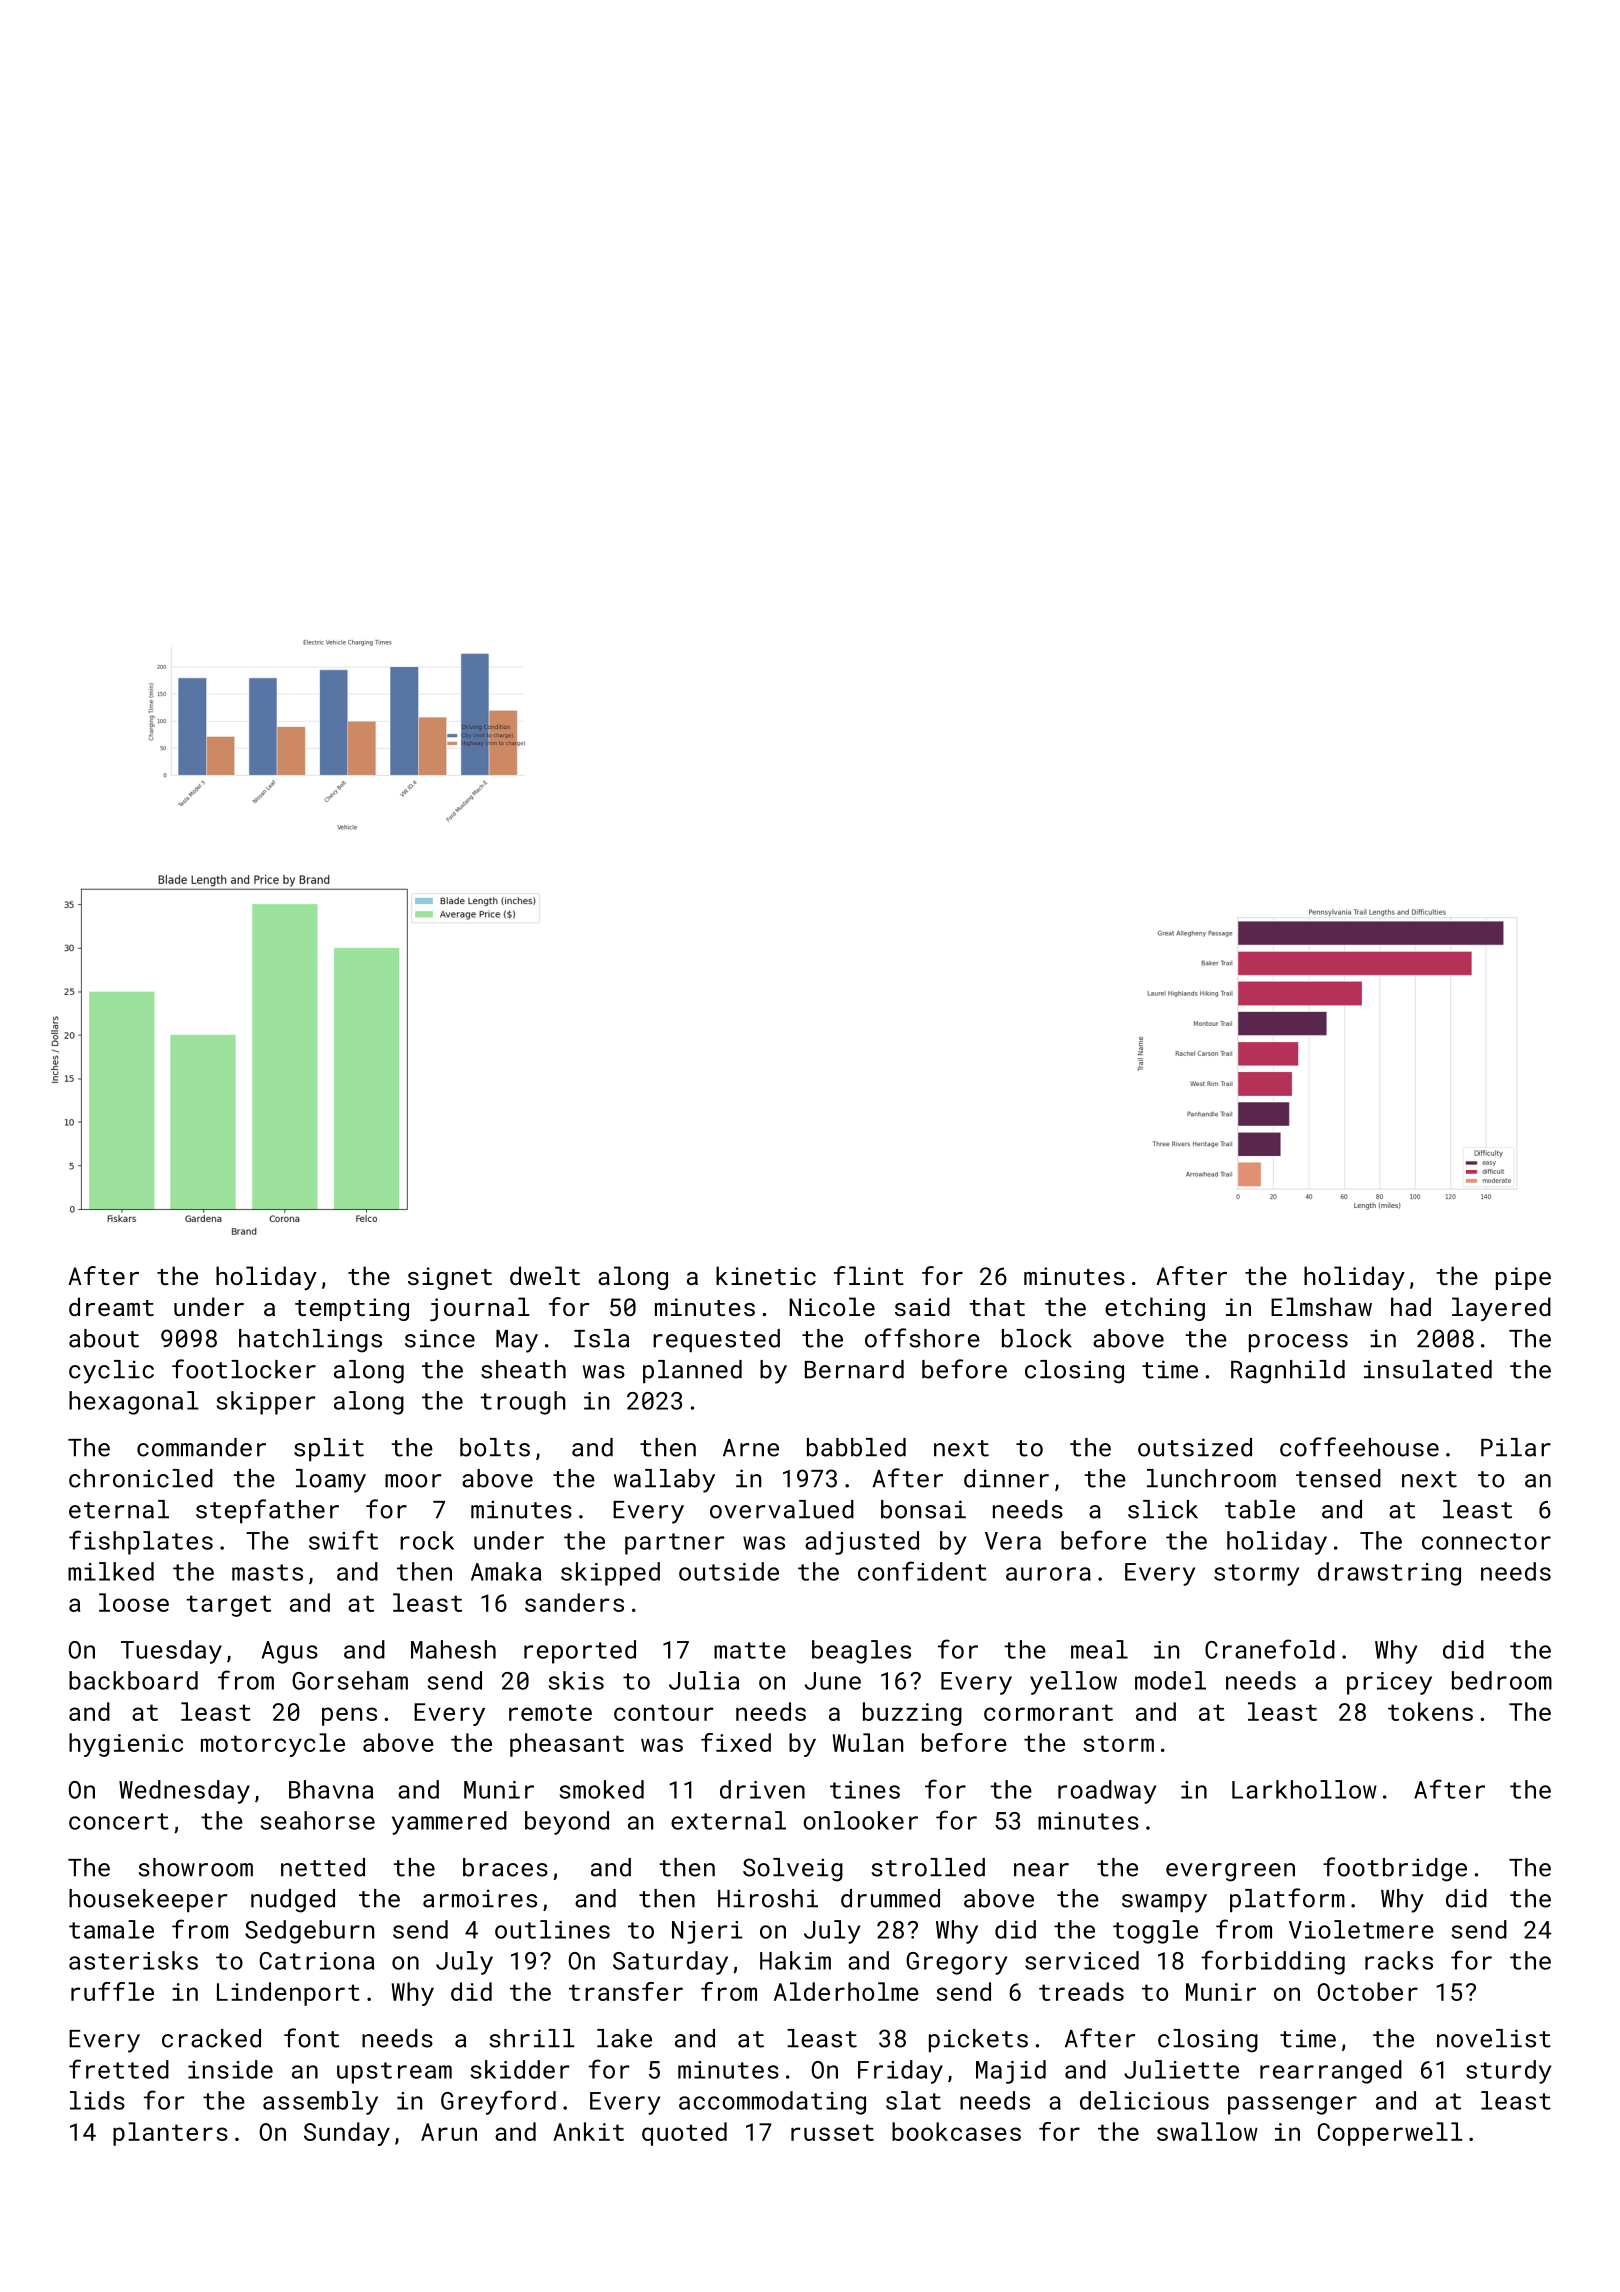 This image has height=2292, width=1620. Describe the element at coordinates (1501, 1309) in the image. I see `layered` at that location.
